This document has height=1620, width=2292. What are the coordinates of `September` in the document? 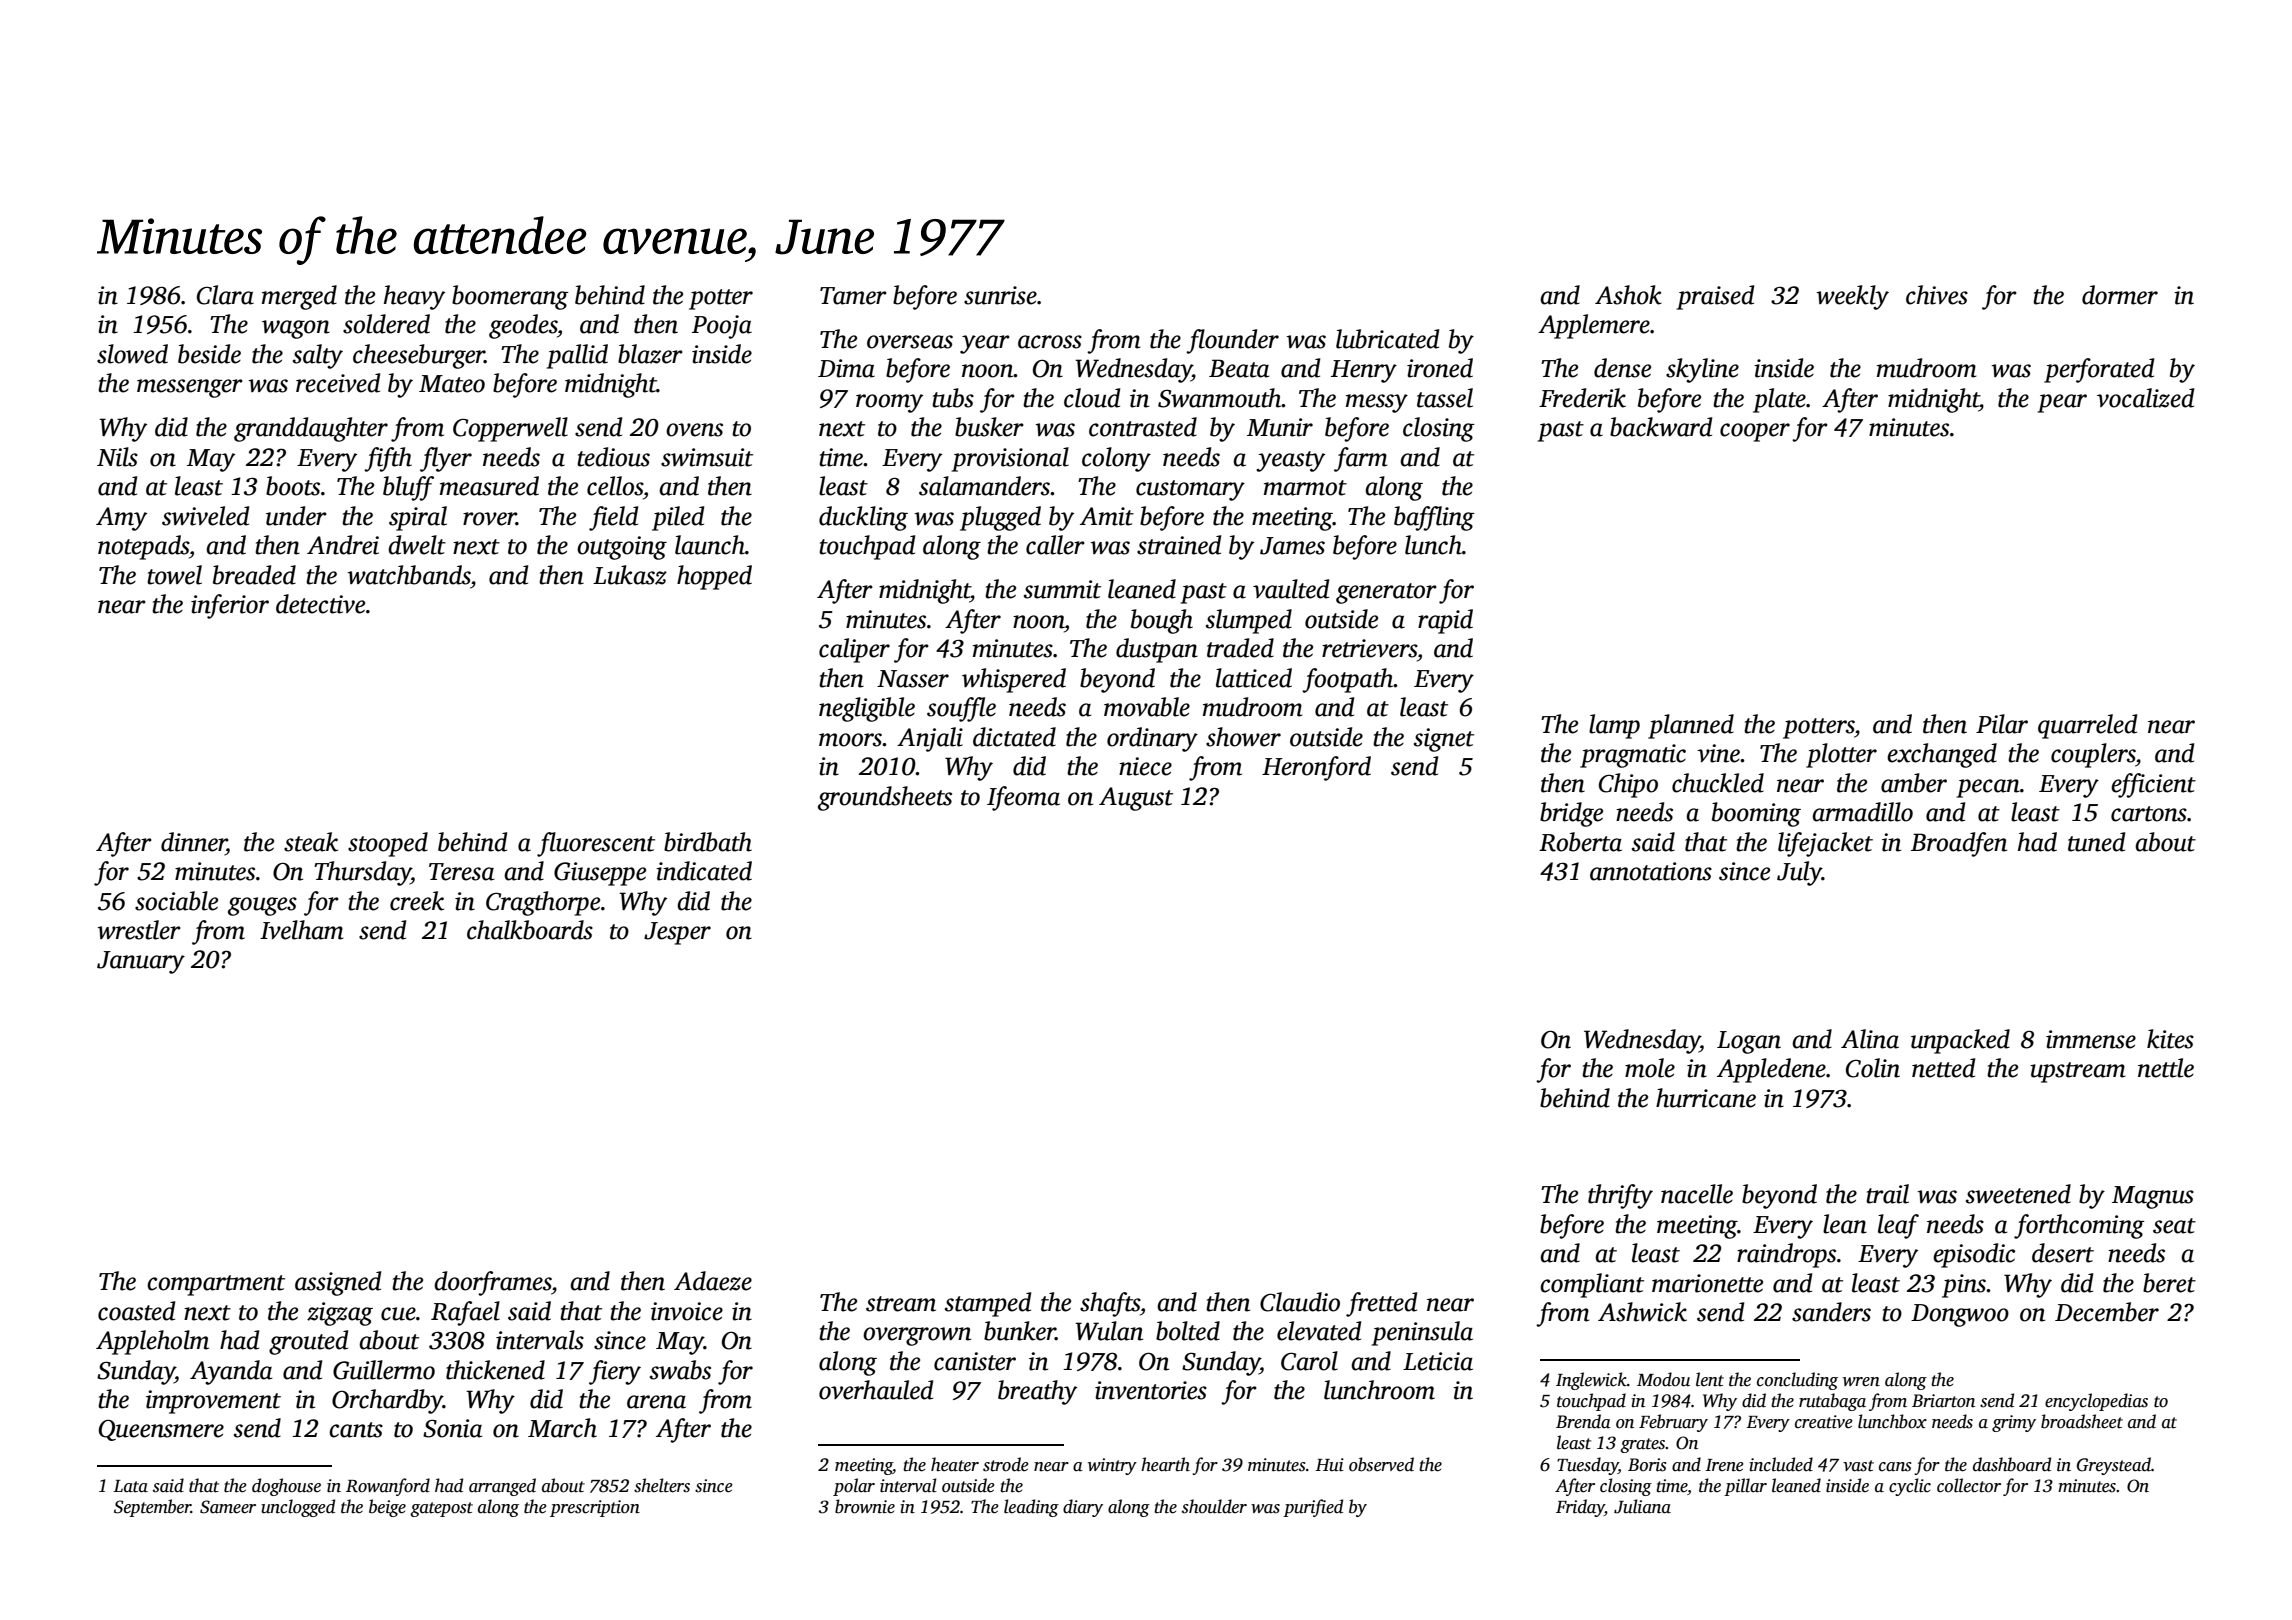 It's located at (152, 1508).
